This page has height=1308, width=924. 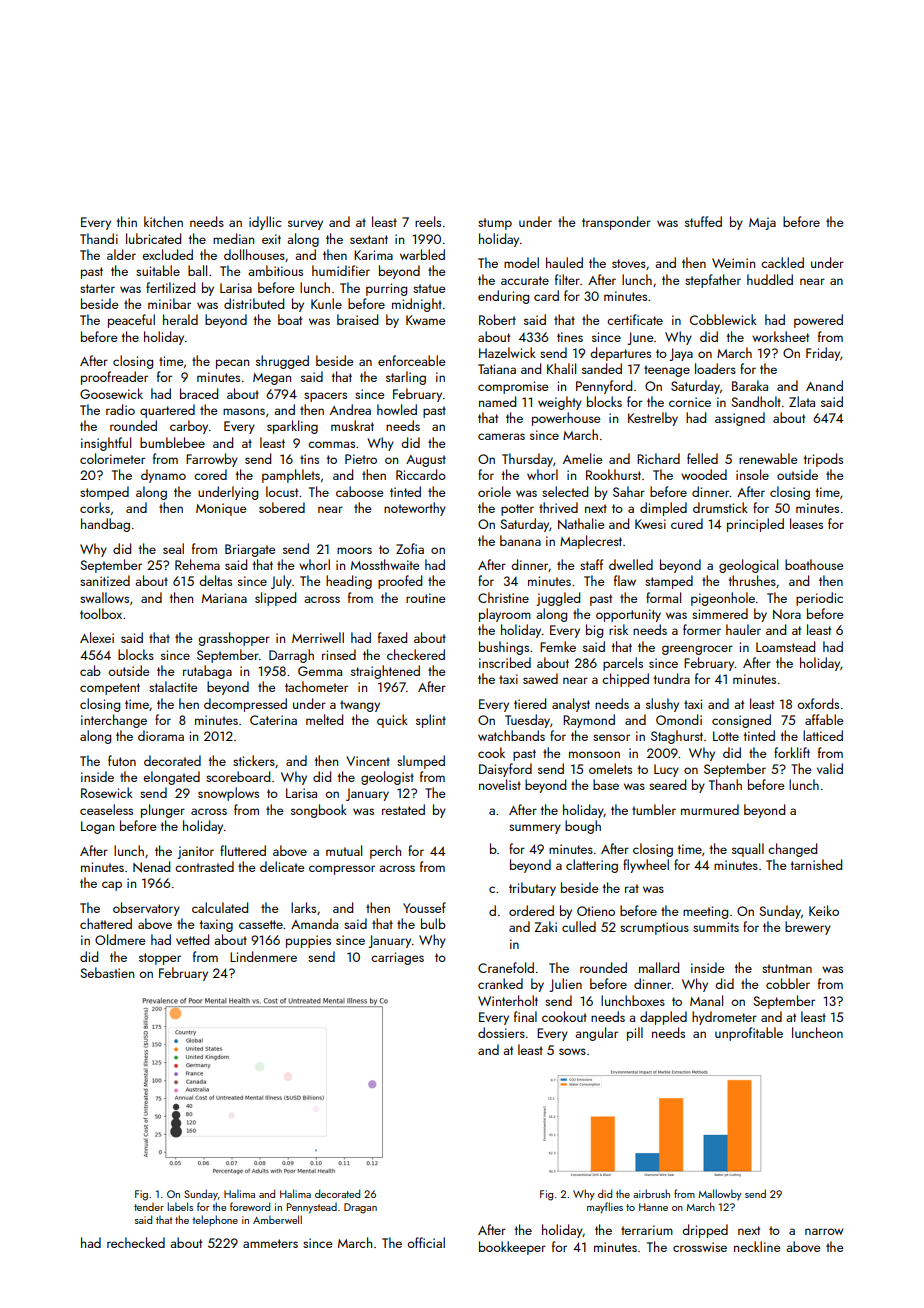 I want to click on narrow, so click(x=824, y=1231).
